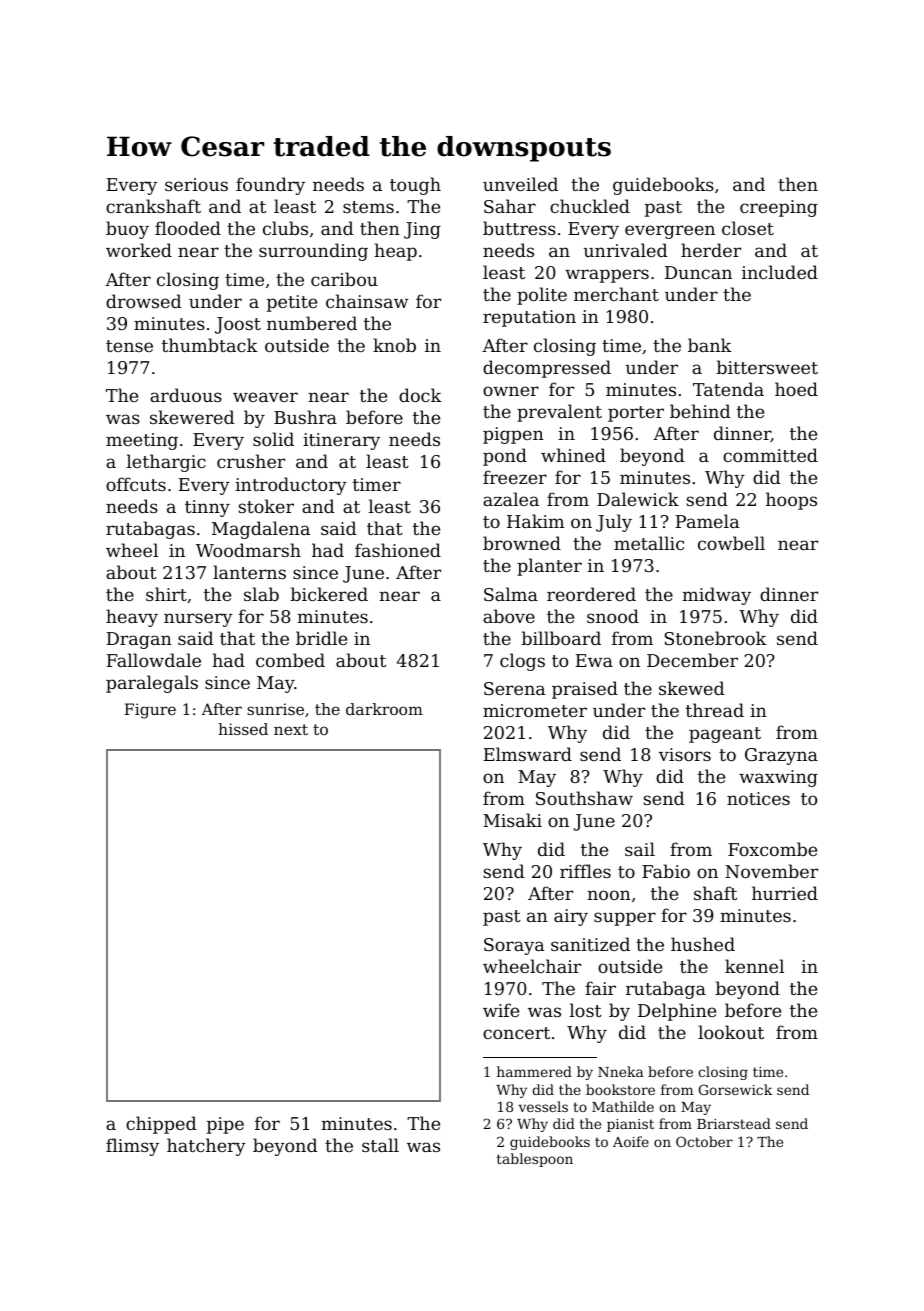 This screenshot has width=924, height=1311. I want to click on prevalent, so click(559, 413).
